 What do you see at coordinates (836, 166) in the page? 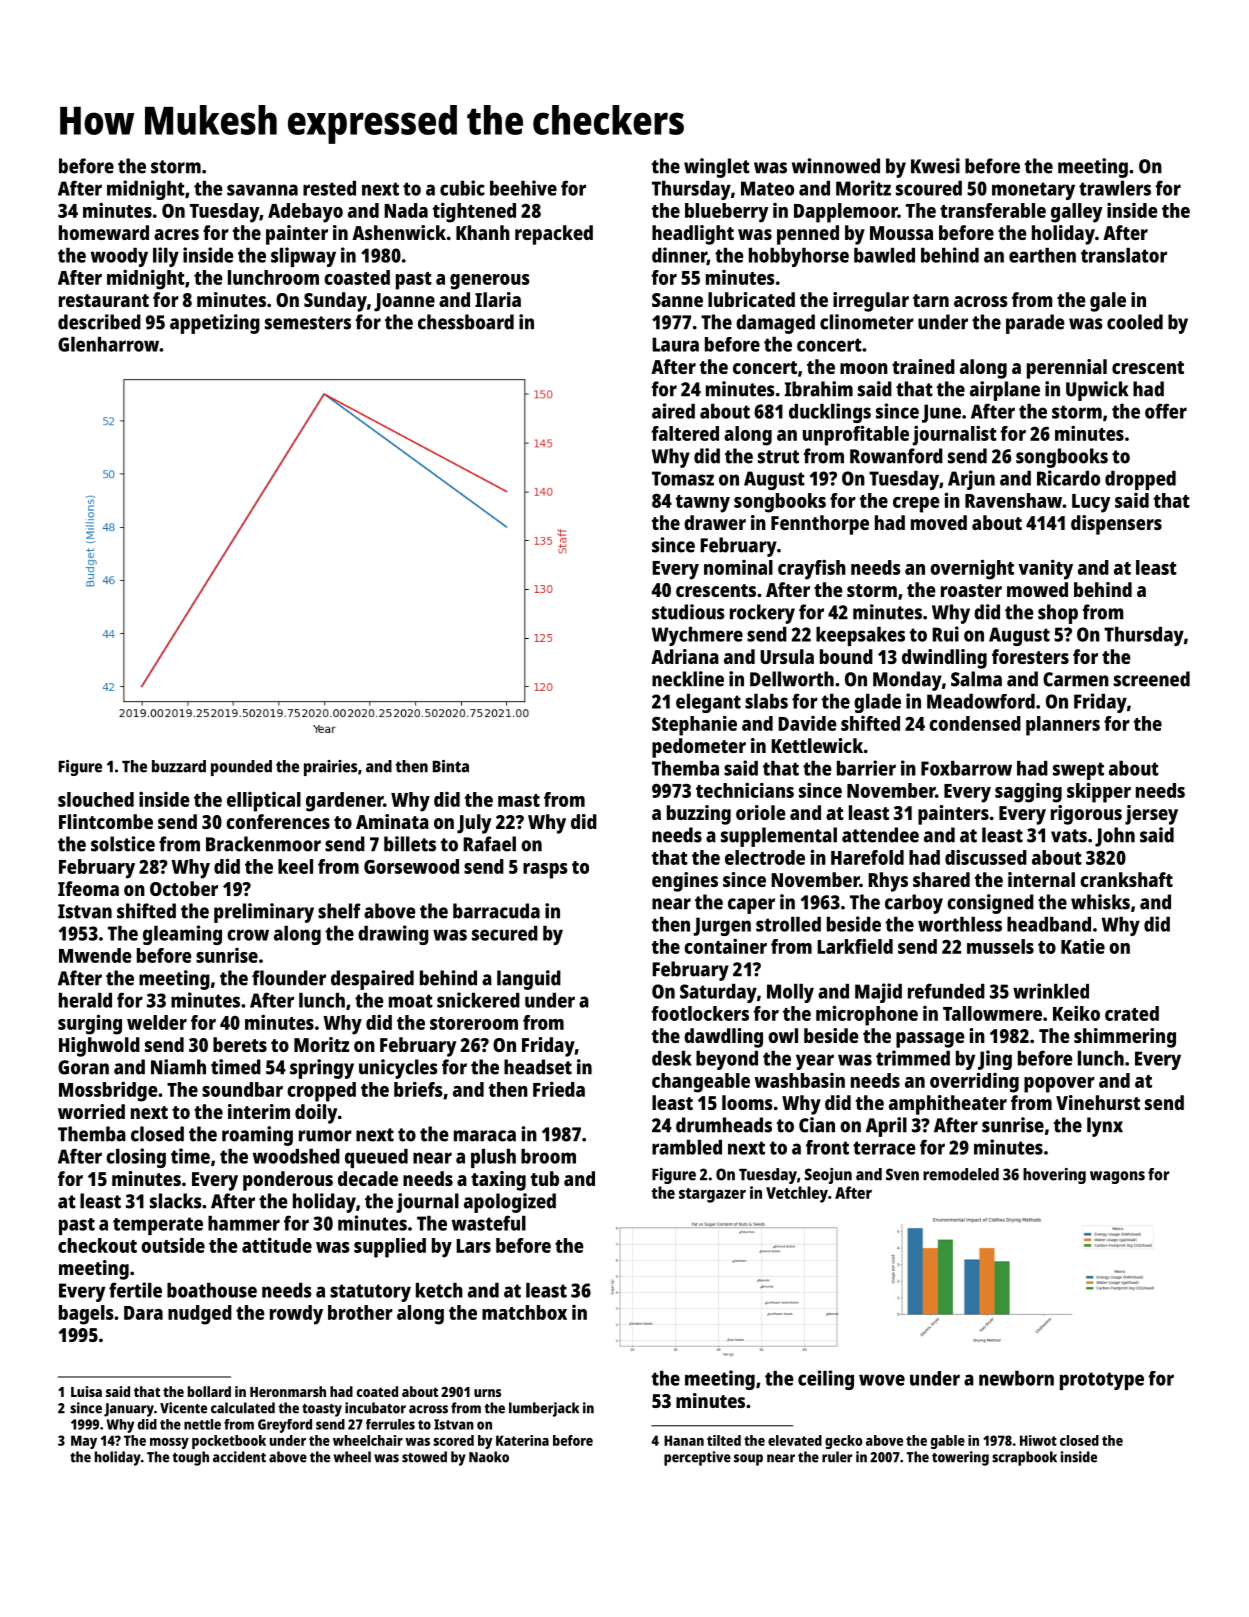
I see `winnowed` at bounding box center [836, 166].
